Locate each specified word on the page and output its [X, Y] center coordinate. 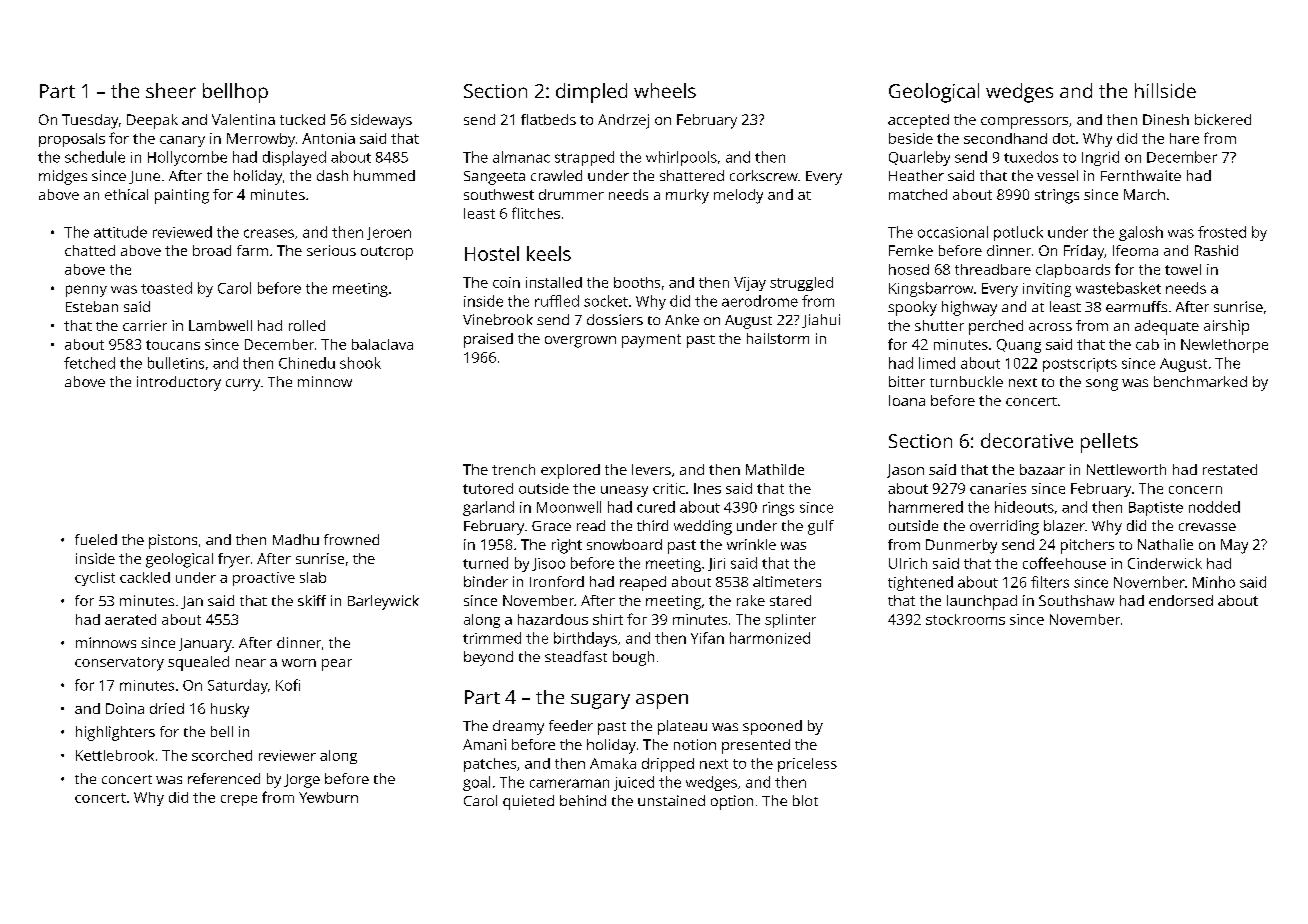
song [1102, 385]
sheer [171, 90]
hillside [1165, 90]
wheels [665, 90]
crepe [239, 800]
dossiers [615, 319]
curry [243, 385]
